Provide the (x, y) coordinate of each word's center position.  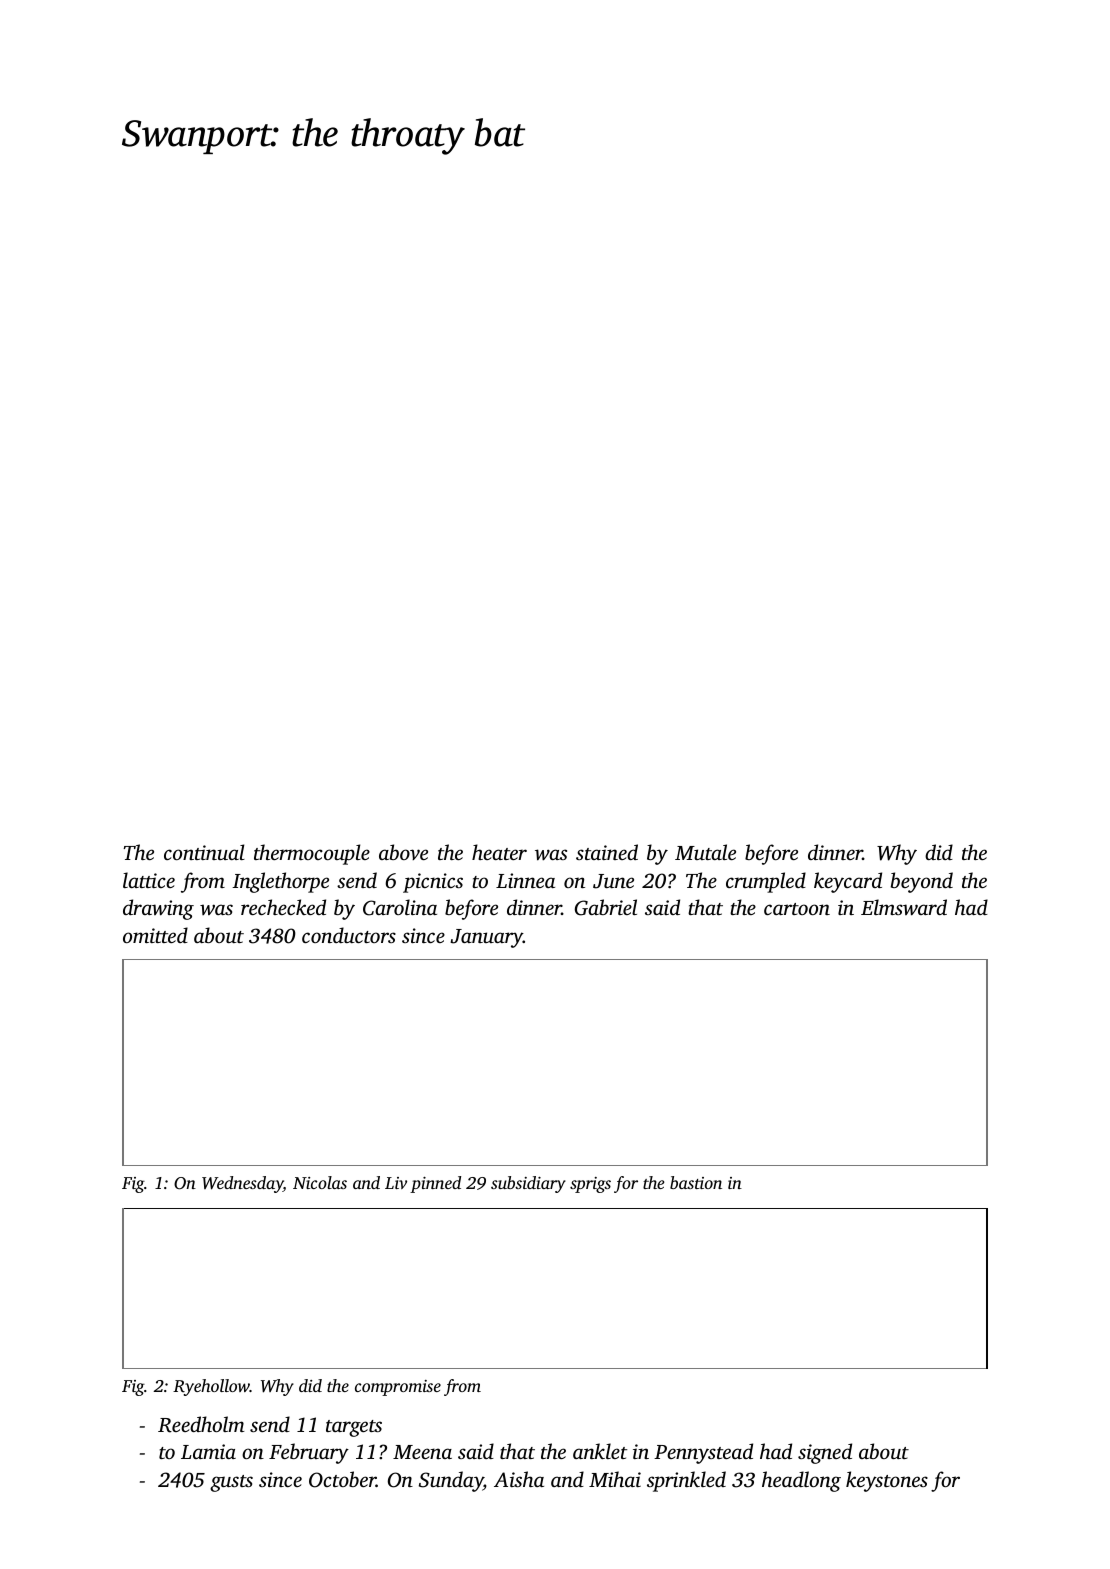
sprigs (590, 1185)
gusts (231, 1483)
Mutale (705, 852)
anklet (600, 1451)
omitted (155, 935)
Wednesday (242, 1184)
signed (825, 1453)
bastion (696, 1182)
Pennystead (703, 1453)
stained (607, 852)
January (486, 938)
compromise (398, 1388)
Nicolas (320, 1182)
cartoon (797, 909)
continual (204, 852)
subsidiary (528, 1184)
